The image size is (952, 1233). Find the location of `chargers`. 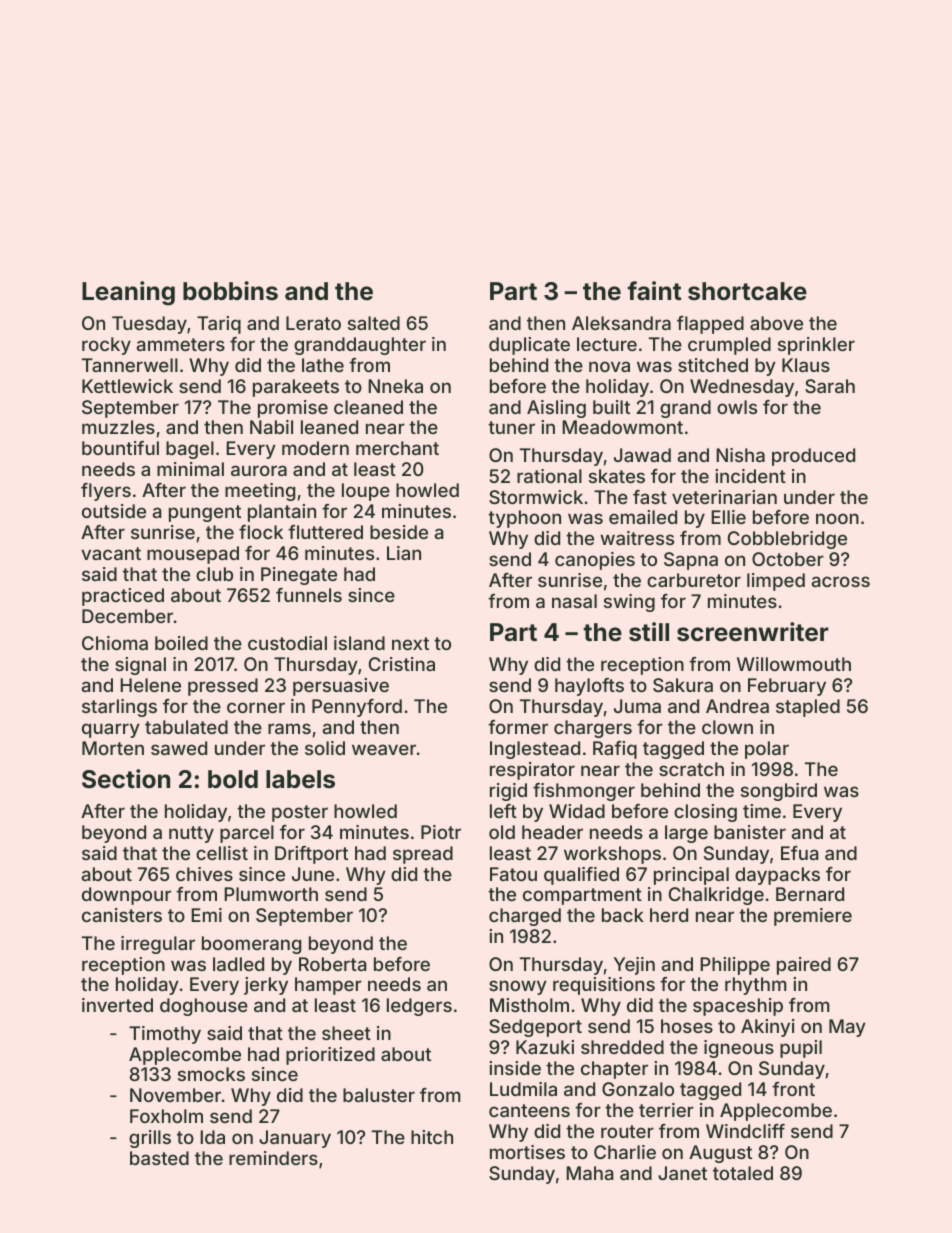

chargers is located at coordinates (593, 729).
